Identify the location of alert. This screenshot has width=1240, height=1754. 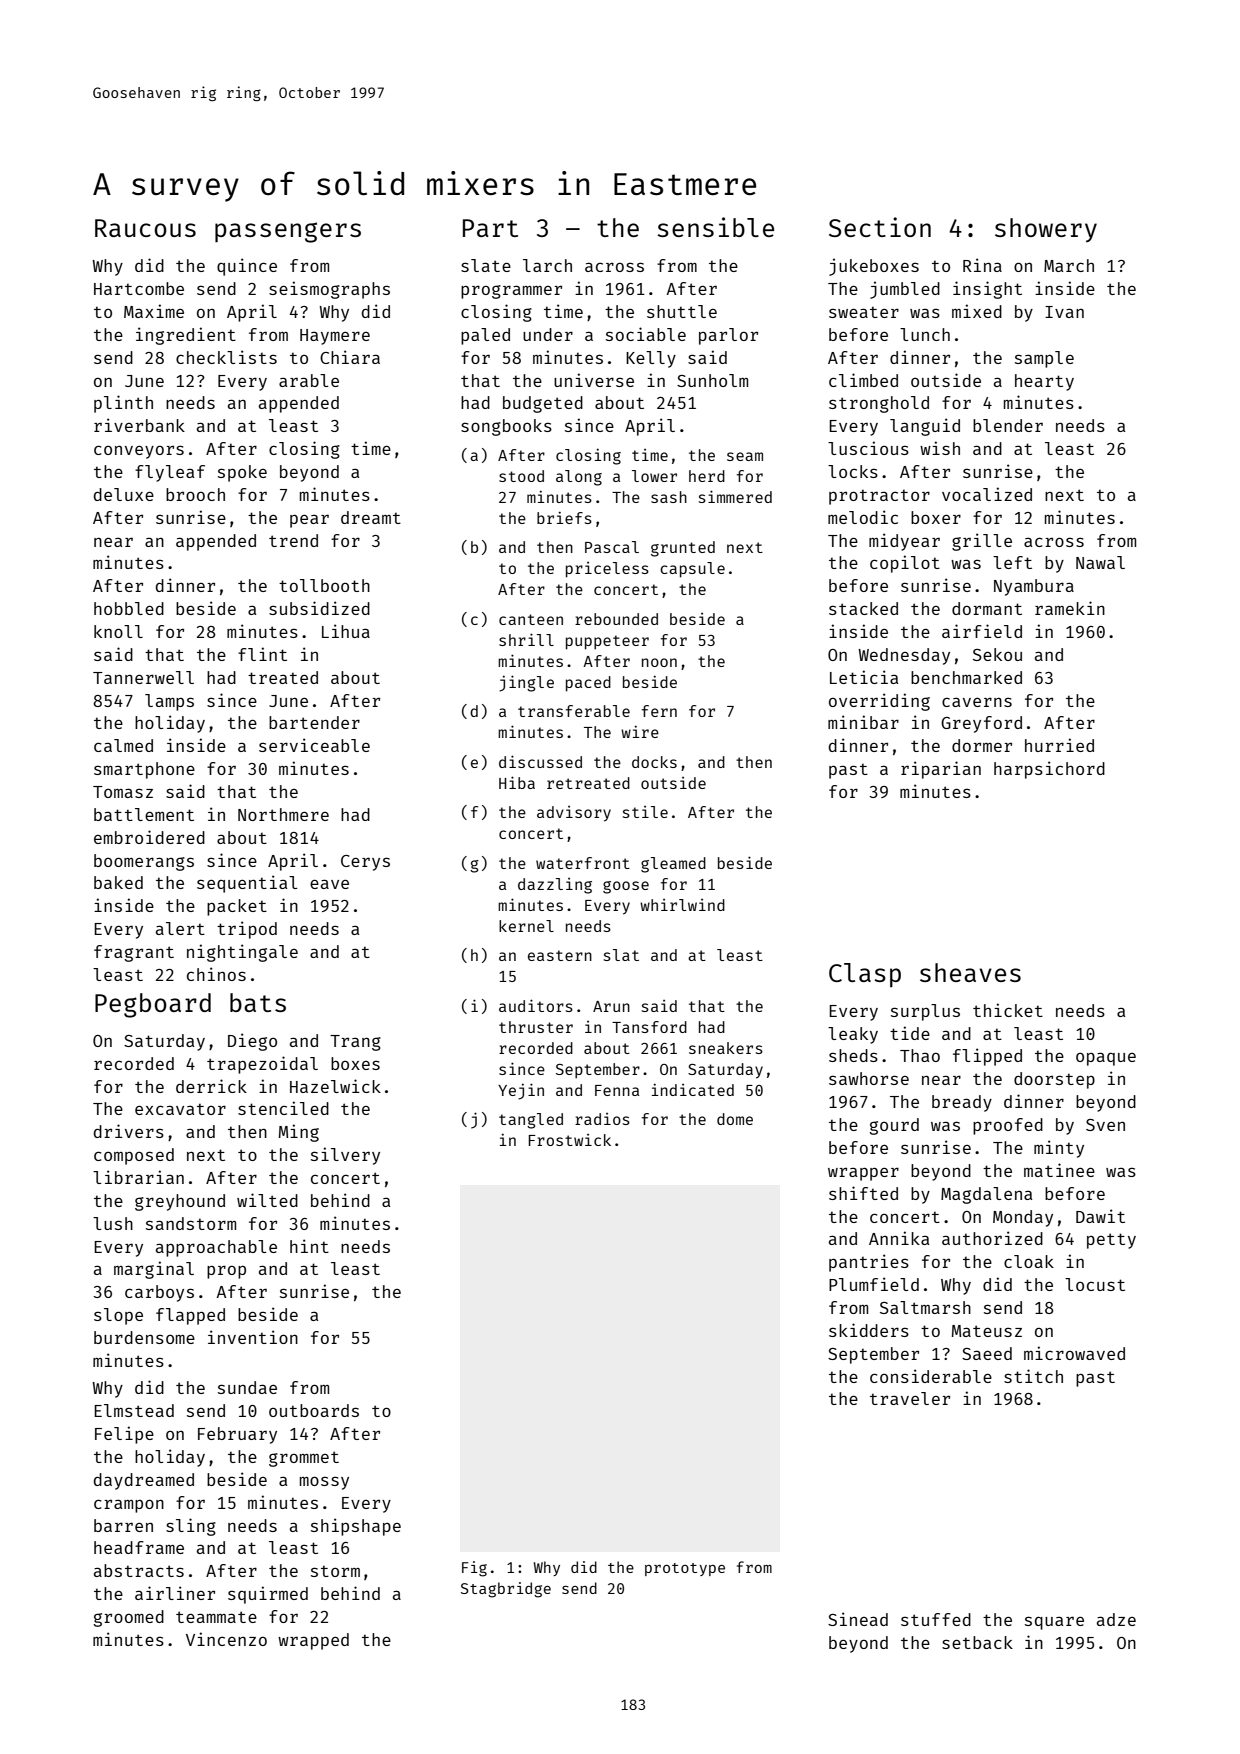
(180, 928).
